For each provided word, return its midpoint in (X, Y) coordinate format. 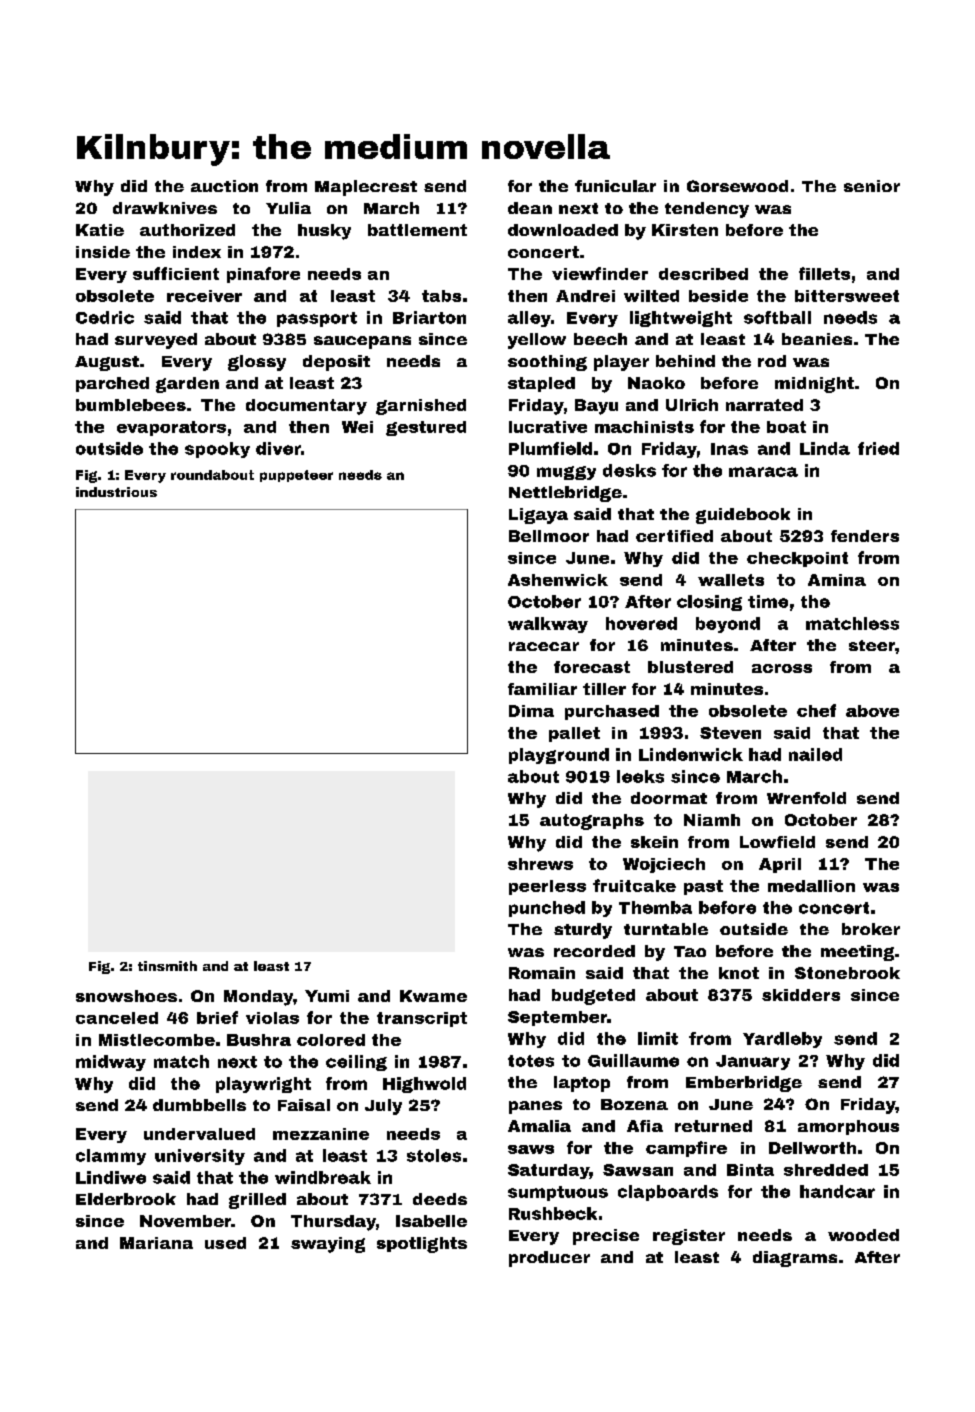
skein (654, 842)
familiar (542, 689)
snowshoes (126, 996)
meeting (857, 953)
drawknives (165, 208)
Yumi (327, 996)
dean (530, 208)
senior (872, 186)
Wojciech (664, 865)
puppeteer (296, 476)
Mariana (156, 1243)
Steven (730, 733)
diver (278, 448)
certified (674, 536)
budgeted (593, 997)
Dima (531, 711)
